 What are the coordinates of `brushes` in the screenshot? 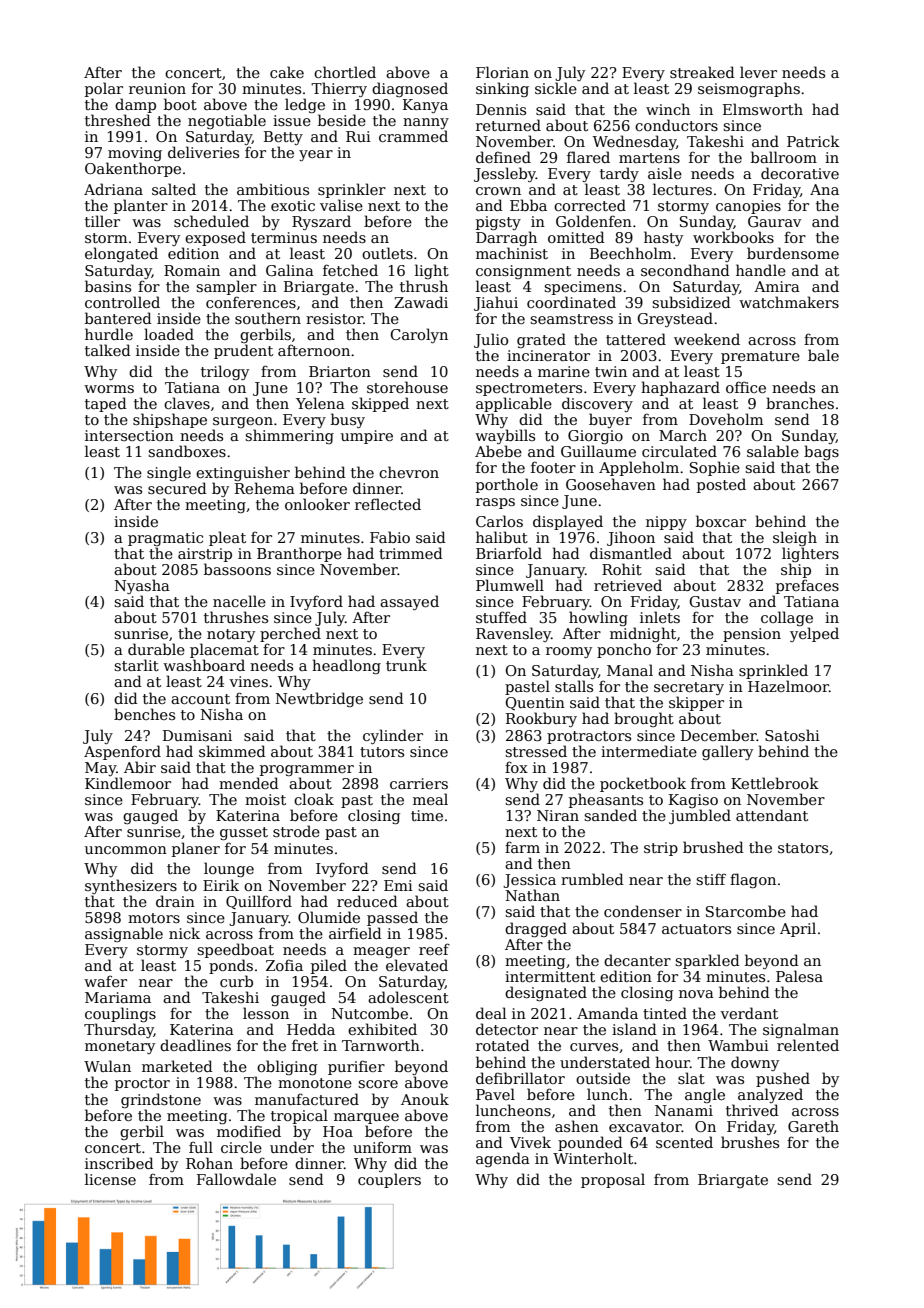 It's located at (750, 1142).
